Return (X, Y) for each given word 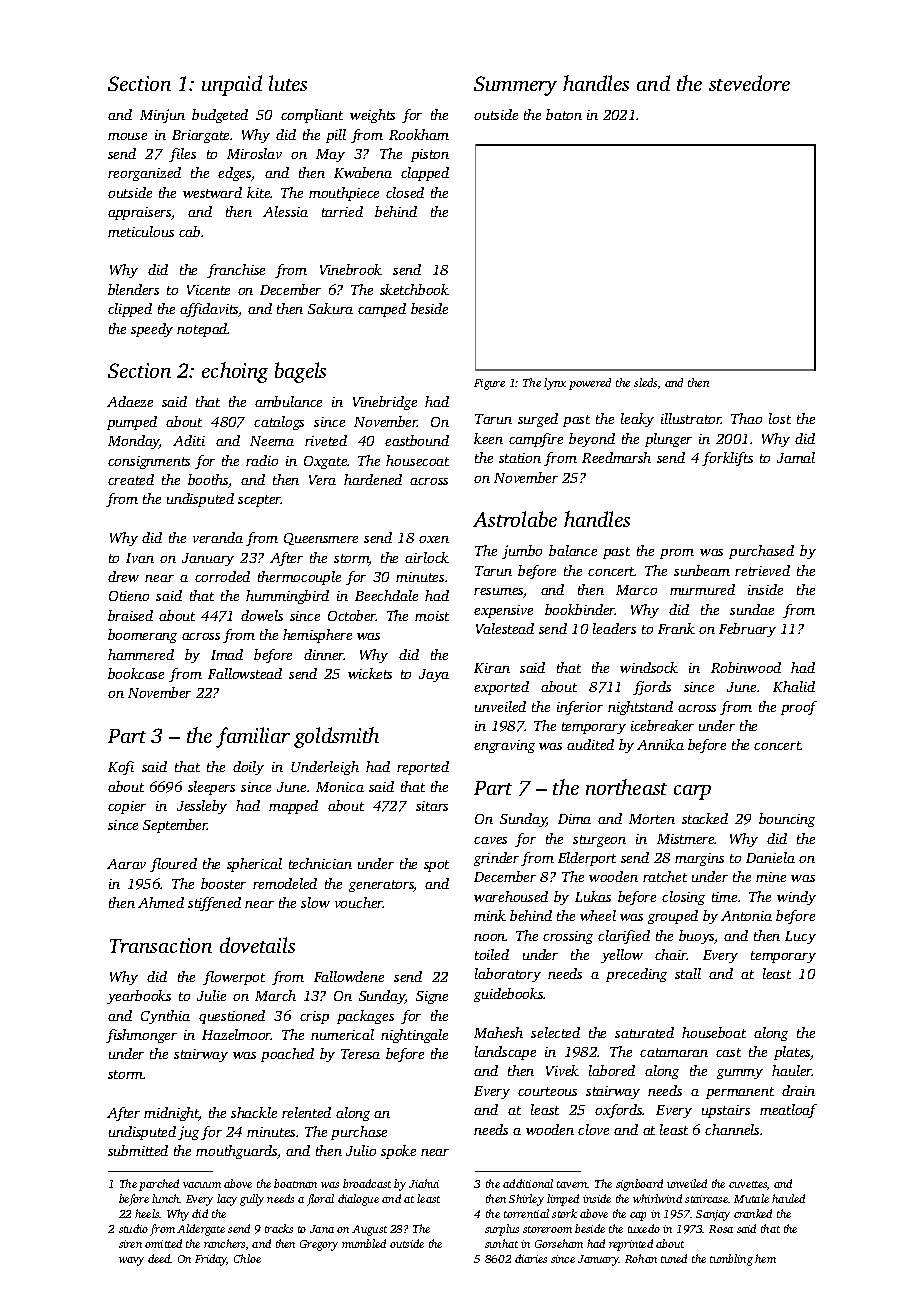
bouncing (787, 820)
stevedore (749, 83)
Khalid (794, 686)
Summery (515, 86)
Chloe (247, 1258)
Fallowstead (245, 673)
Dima (574, 819)
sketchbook (414, 289)
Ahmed (161, 902)
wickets (370, 673)
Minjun (162, 116)
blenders (133, 289)
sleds (645, 382)
